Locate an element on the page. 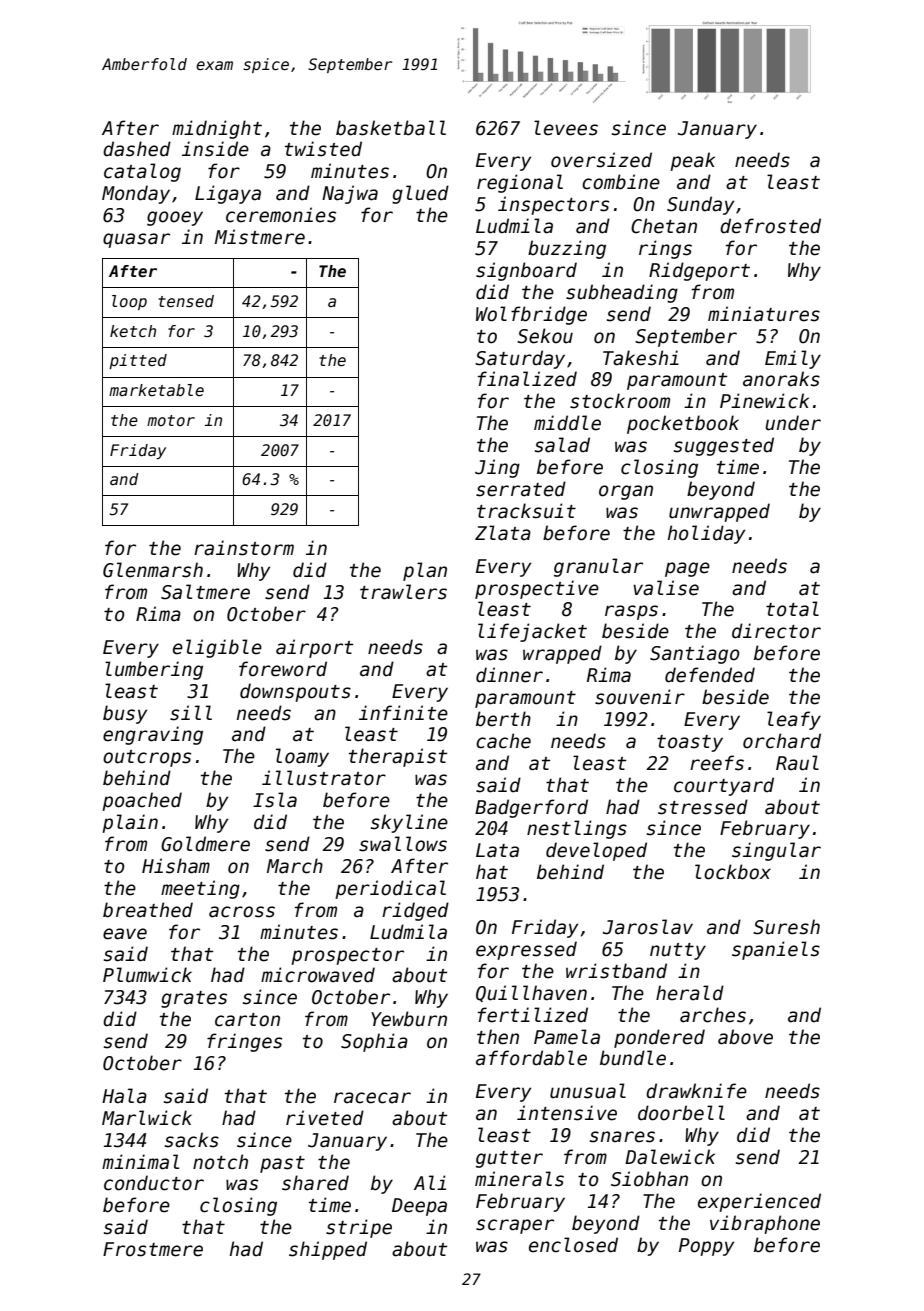  fertilized is located at coordinates (533, 1015).
